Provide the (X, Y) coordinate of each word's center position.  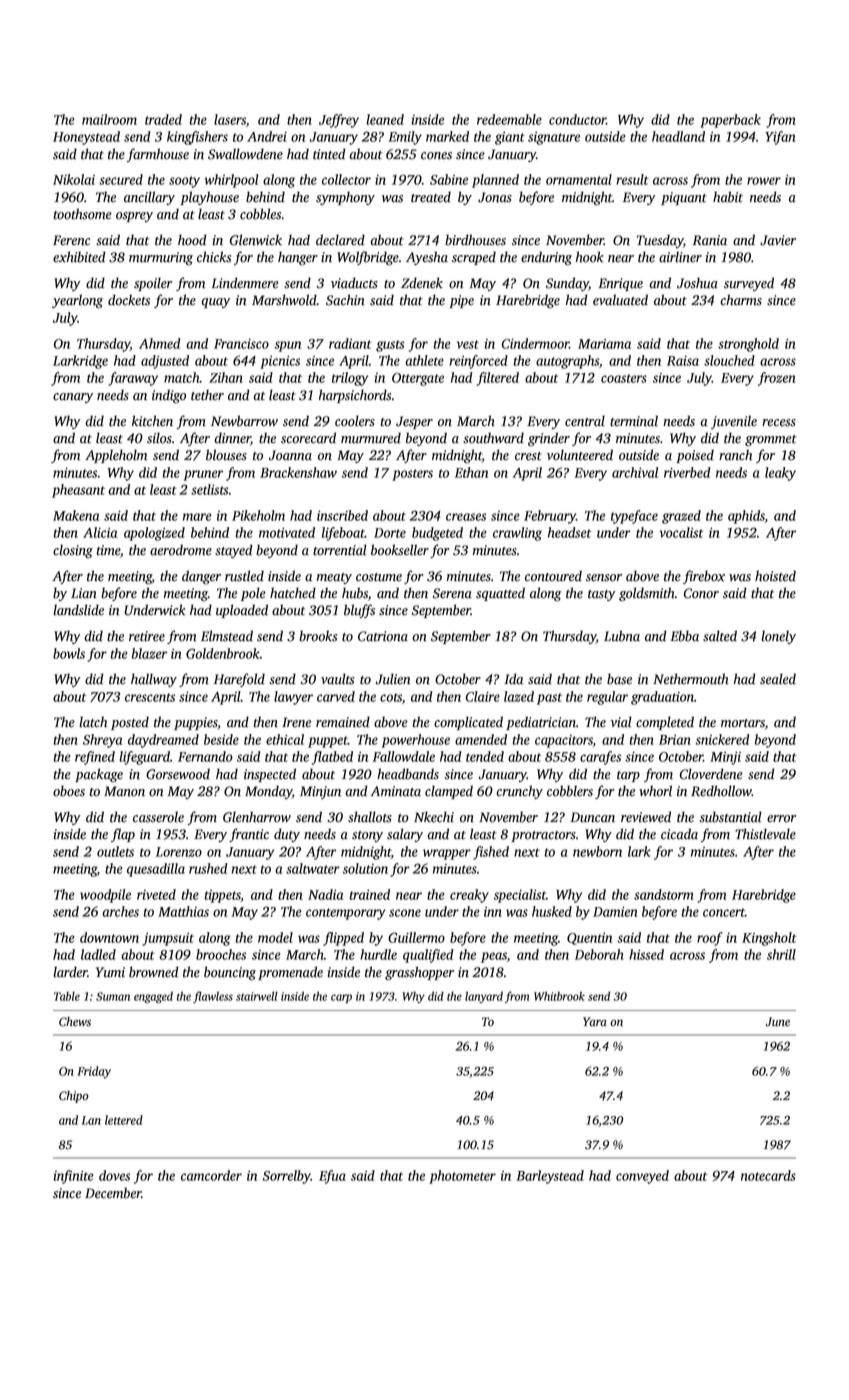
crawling (517, 534)
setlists (210, 489)
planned (495, 181)
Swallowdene (245, 154)
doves (114, 1175)
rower (764, 181)
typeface (634, 517)
